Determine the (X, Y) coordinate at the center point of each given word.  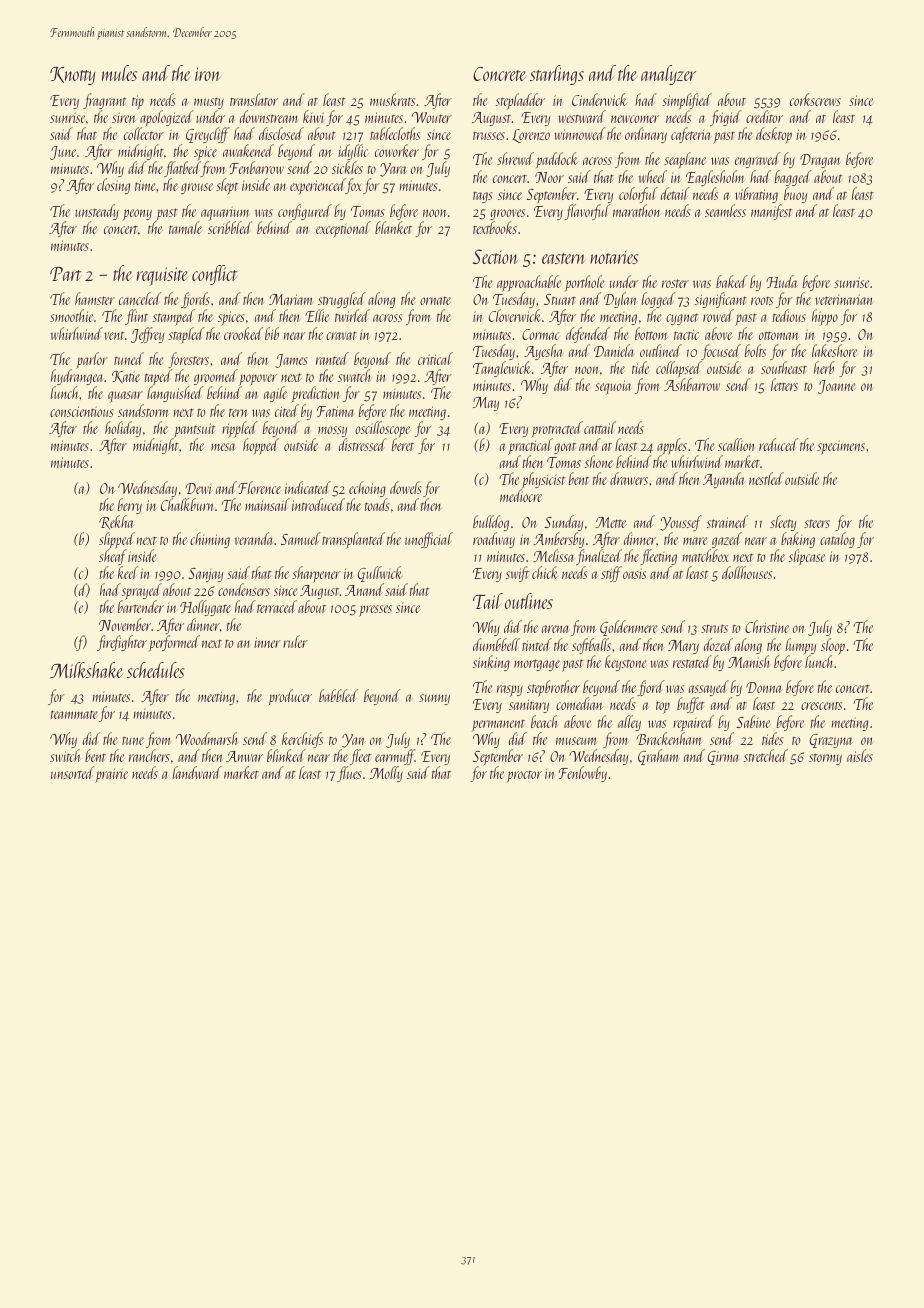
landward (197, 772)
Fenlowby (583, 774)
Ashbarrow (692, 384)
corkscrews (815, 99)
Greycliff (208, 135)
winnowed (579, 133)
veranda (253, 538)
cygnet (682, 319)
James (291, 361)
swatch (354, 376)
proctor (524, 776)
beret (403, 444)
